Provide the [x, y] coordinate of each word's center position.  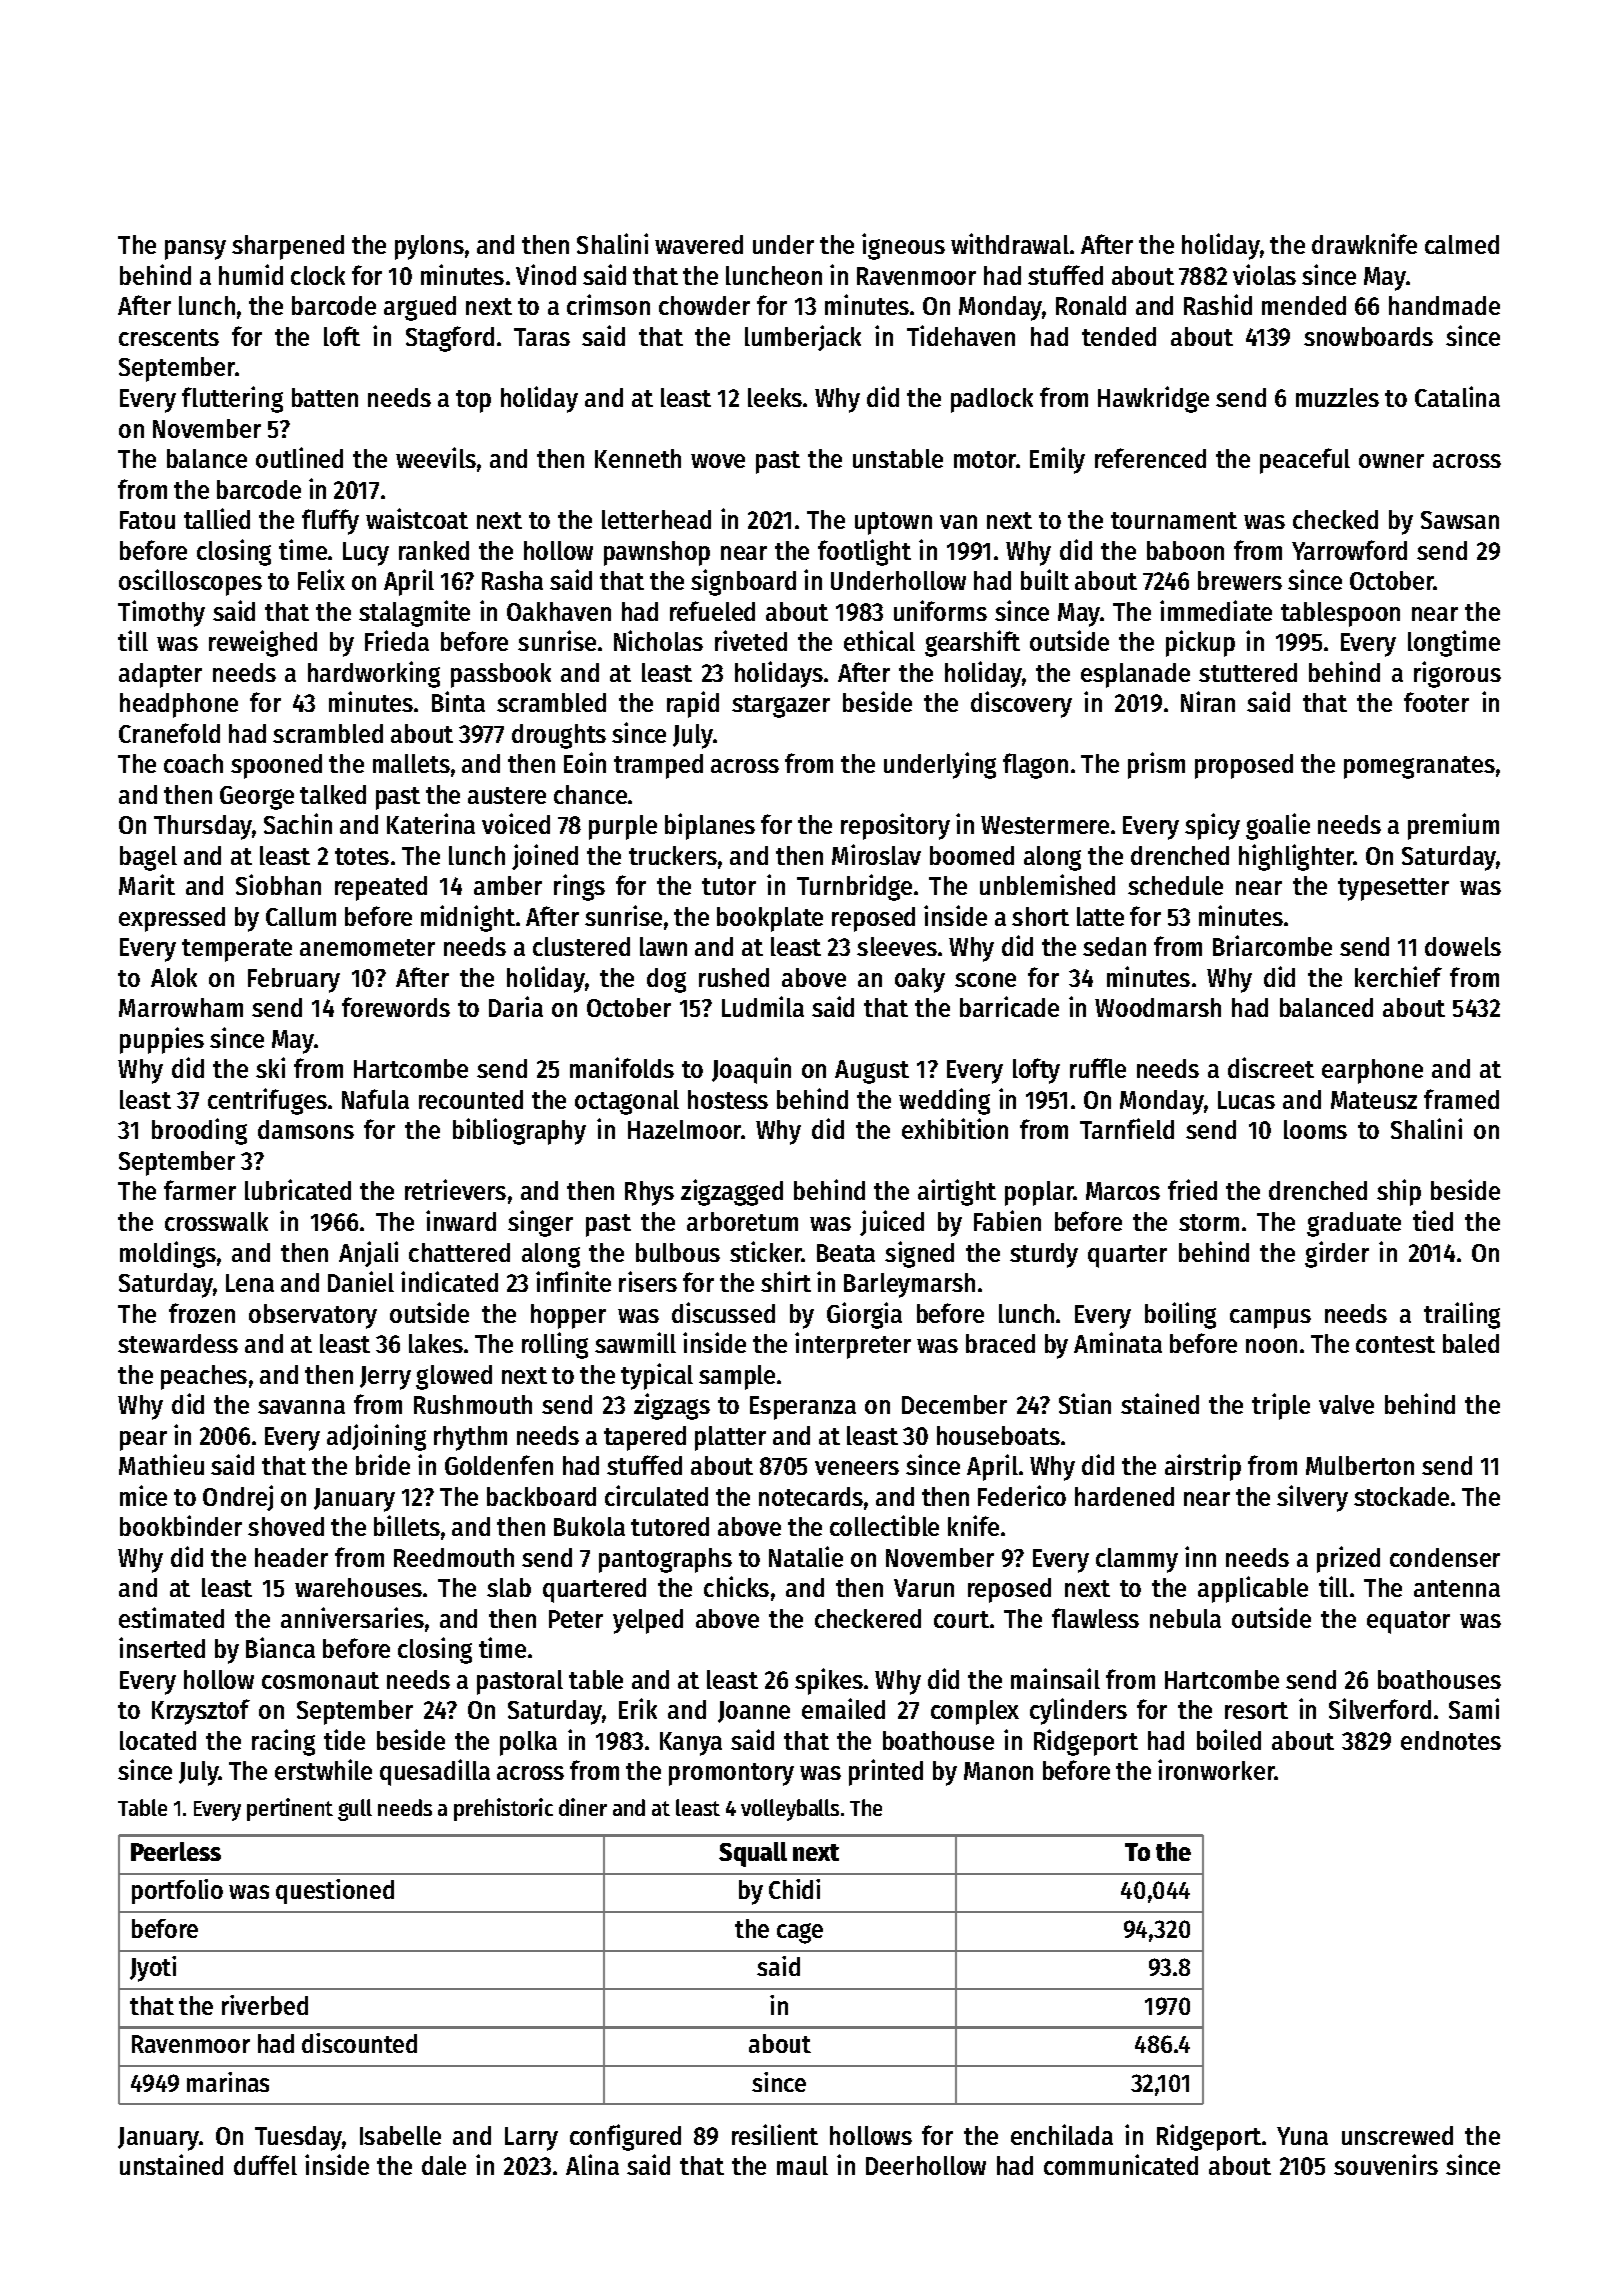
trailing [1462, 1315]
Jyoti [153, 1969]
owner [1391, 461]
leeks [775, 397]
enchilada [1062, 2134]
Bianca [280, 1647]
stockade [1401, 1496]
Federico [1022, 1495]
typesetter [1393, 889]
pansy [195, 250]
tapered [645, 1438]
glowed [454, 1377]
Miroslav [876, 854]
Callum [301, 916]
